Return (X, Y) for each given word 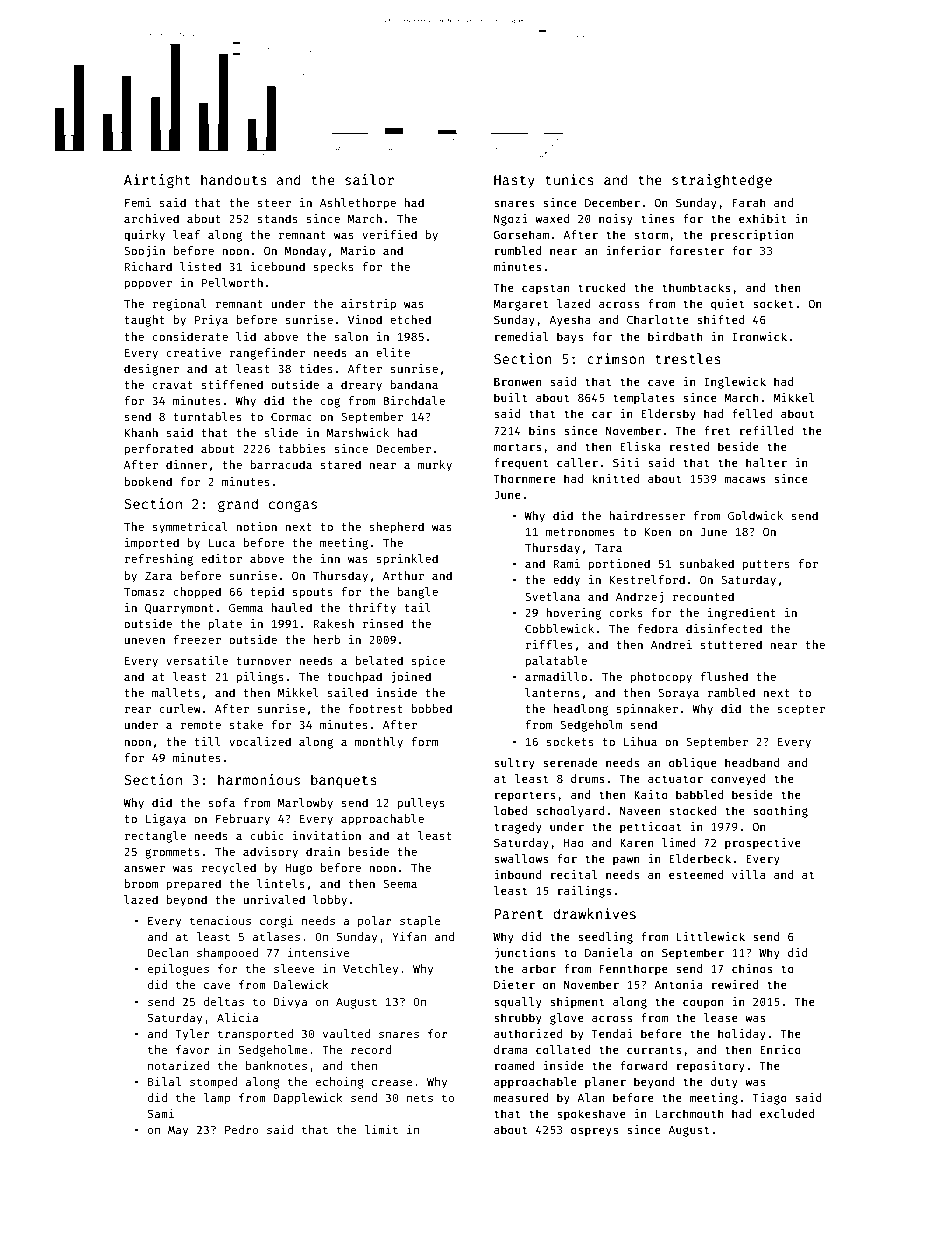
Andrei (671, 644)
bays (570, 338)
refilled (766, 430)
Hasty (514, 181)
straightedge (722, 181)
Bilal (164, 1081)
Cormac (291, 416)
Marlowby (305, 804)
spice (428, 662)
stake (246, 724)
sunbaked (707, 563)
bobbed (431, 708)
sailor (369, 179)
